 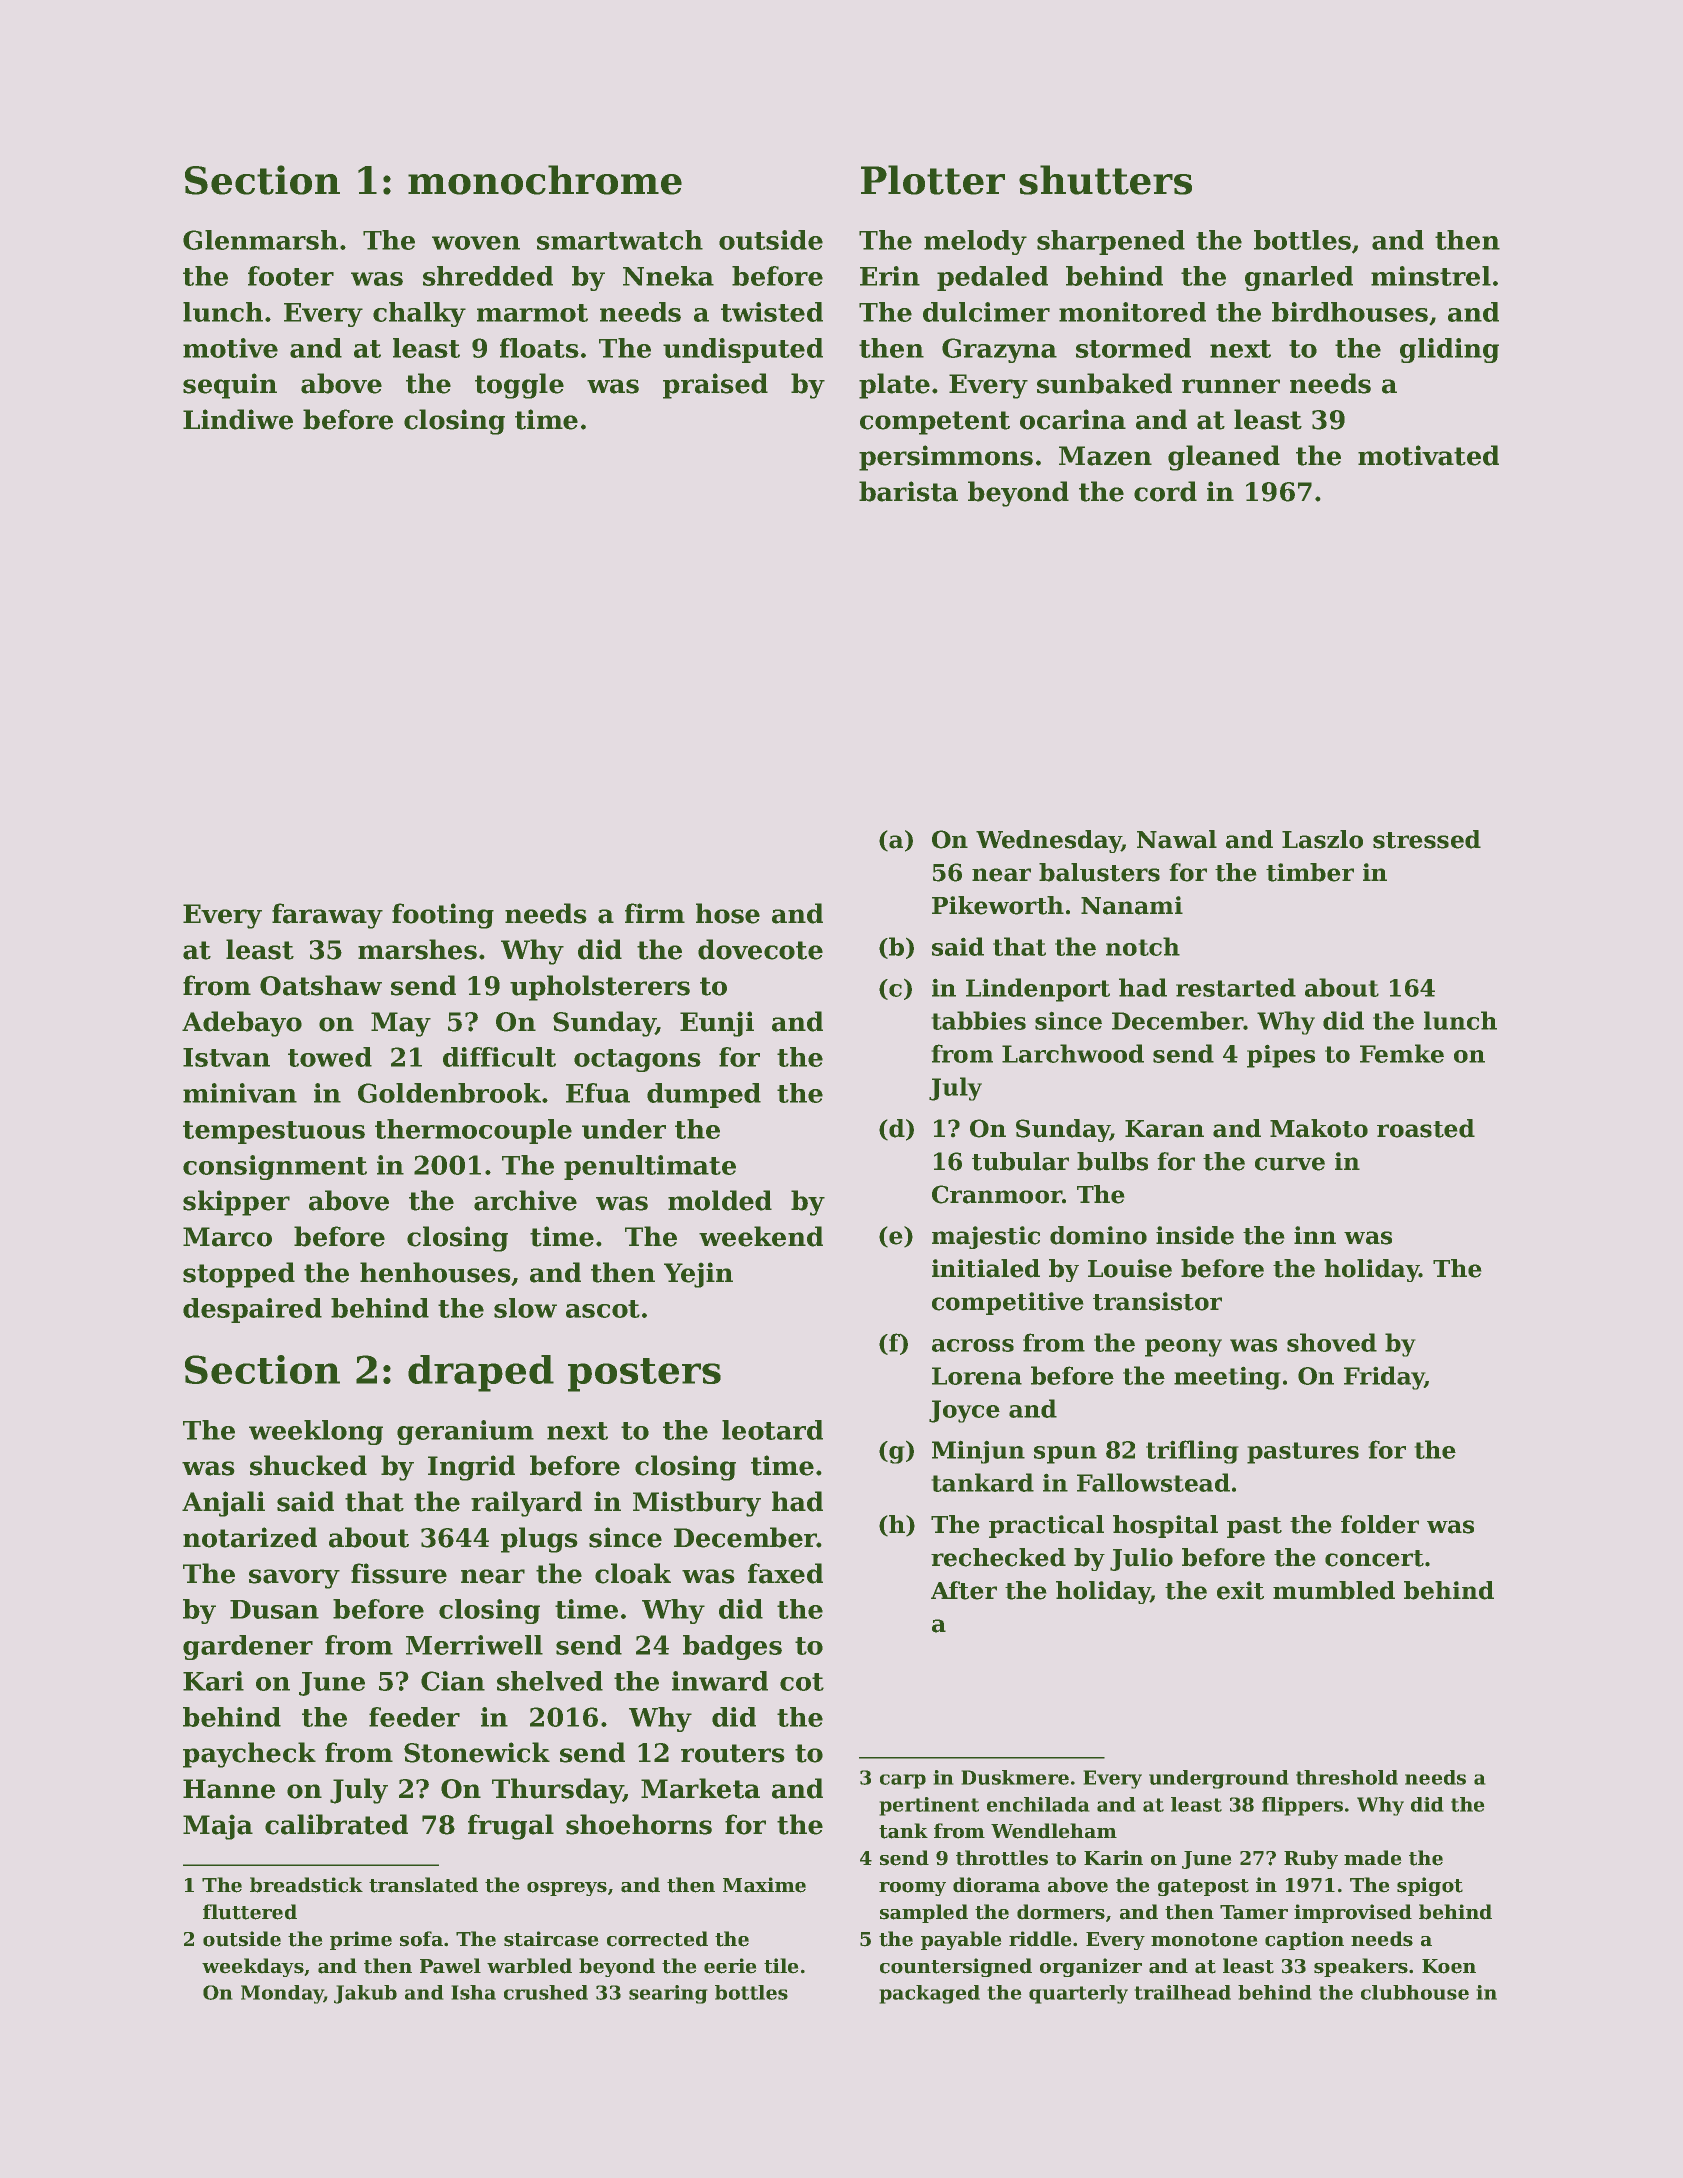 What do you see at coordinates (997, 1194) in the document?
I see `Cranmoor` at bounding box center [997, 1194].
